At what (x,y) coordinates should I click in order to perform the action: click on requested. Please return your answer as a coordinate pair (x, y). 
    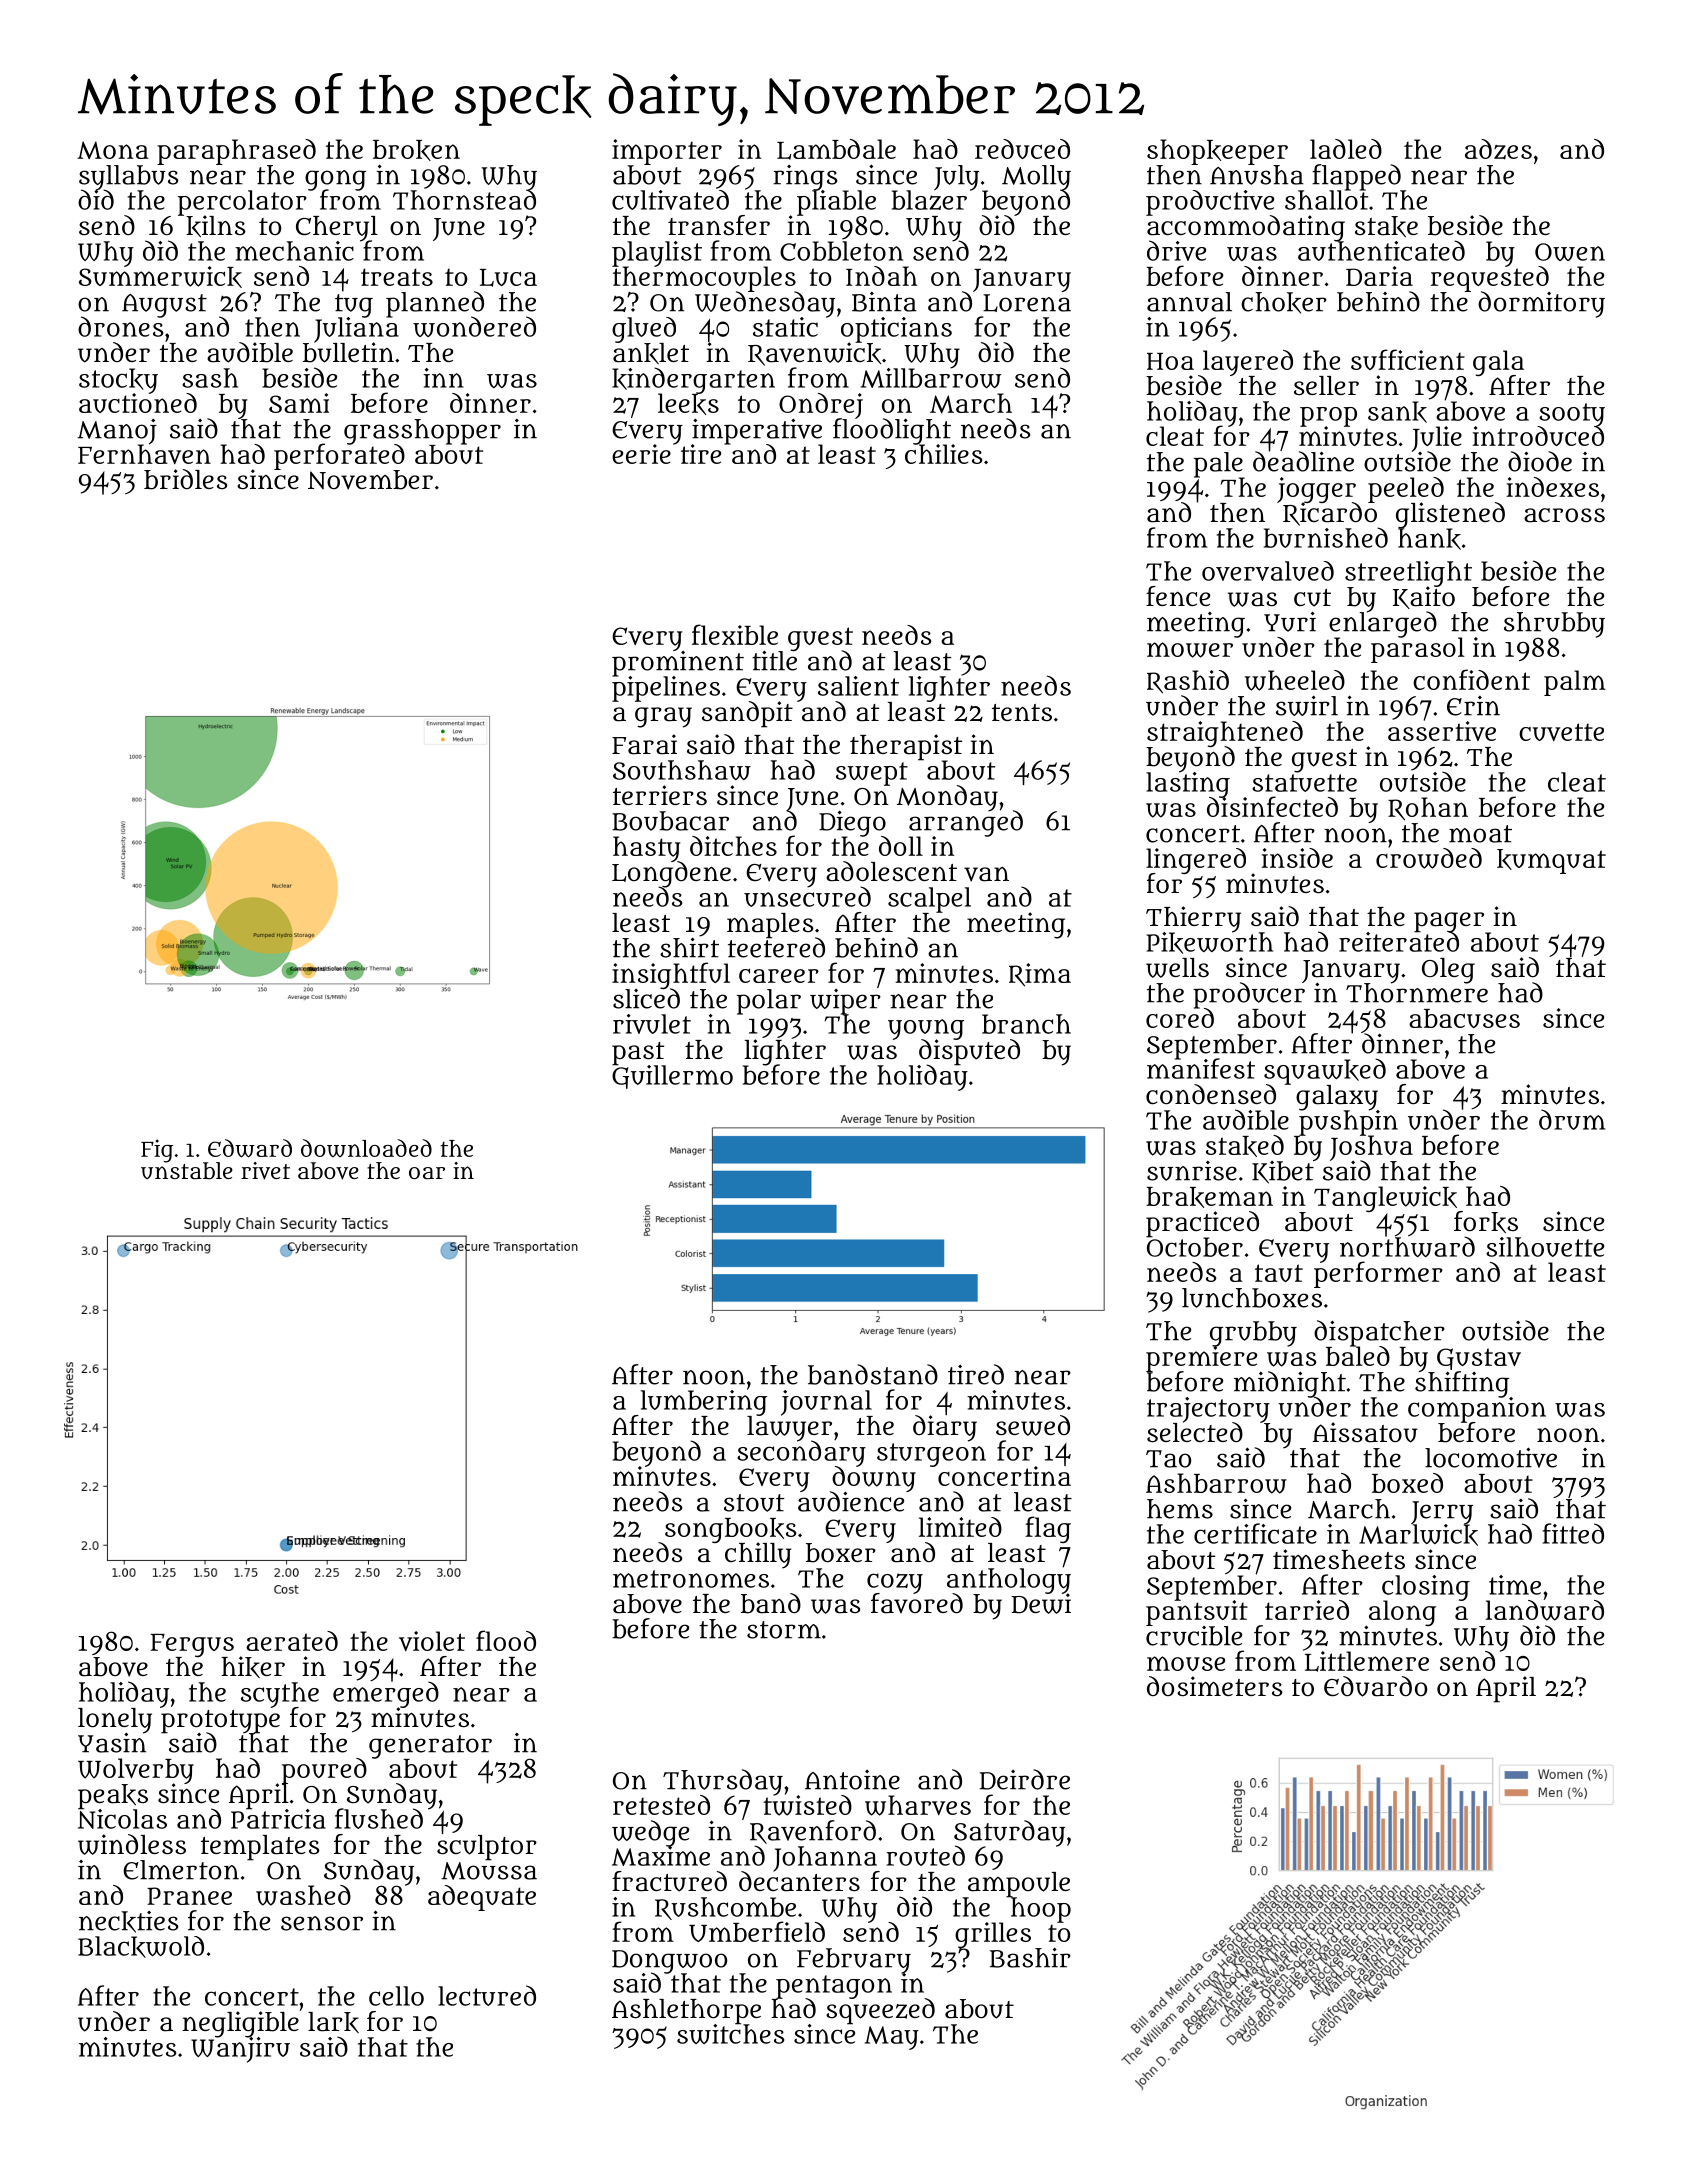
    Looking at the image, I should click on (1490, 279).
